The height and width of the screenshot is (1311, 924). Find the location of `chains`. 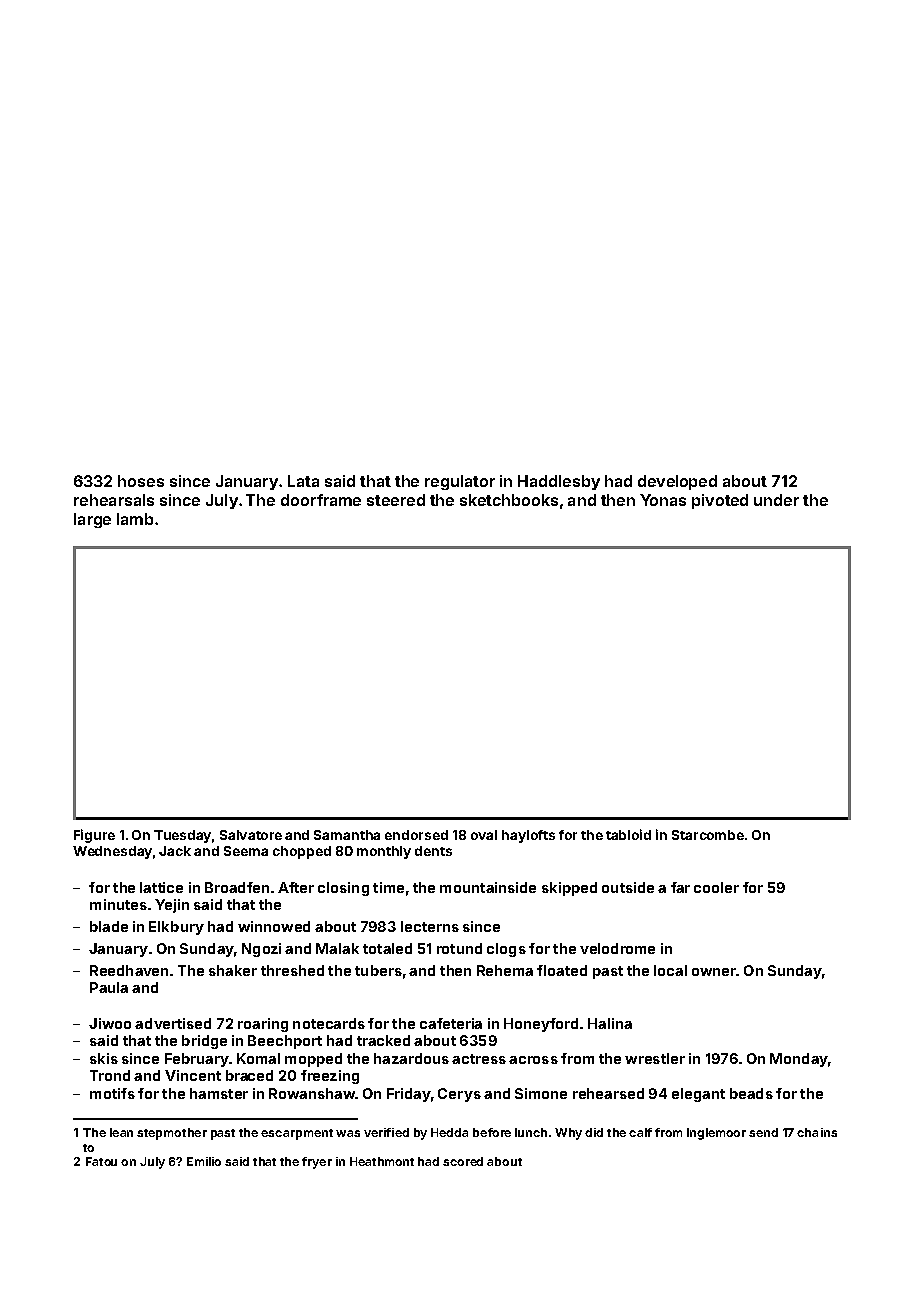

chains is located at coordinates (817, 1132).
